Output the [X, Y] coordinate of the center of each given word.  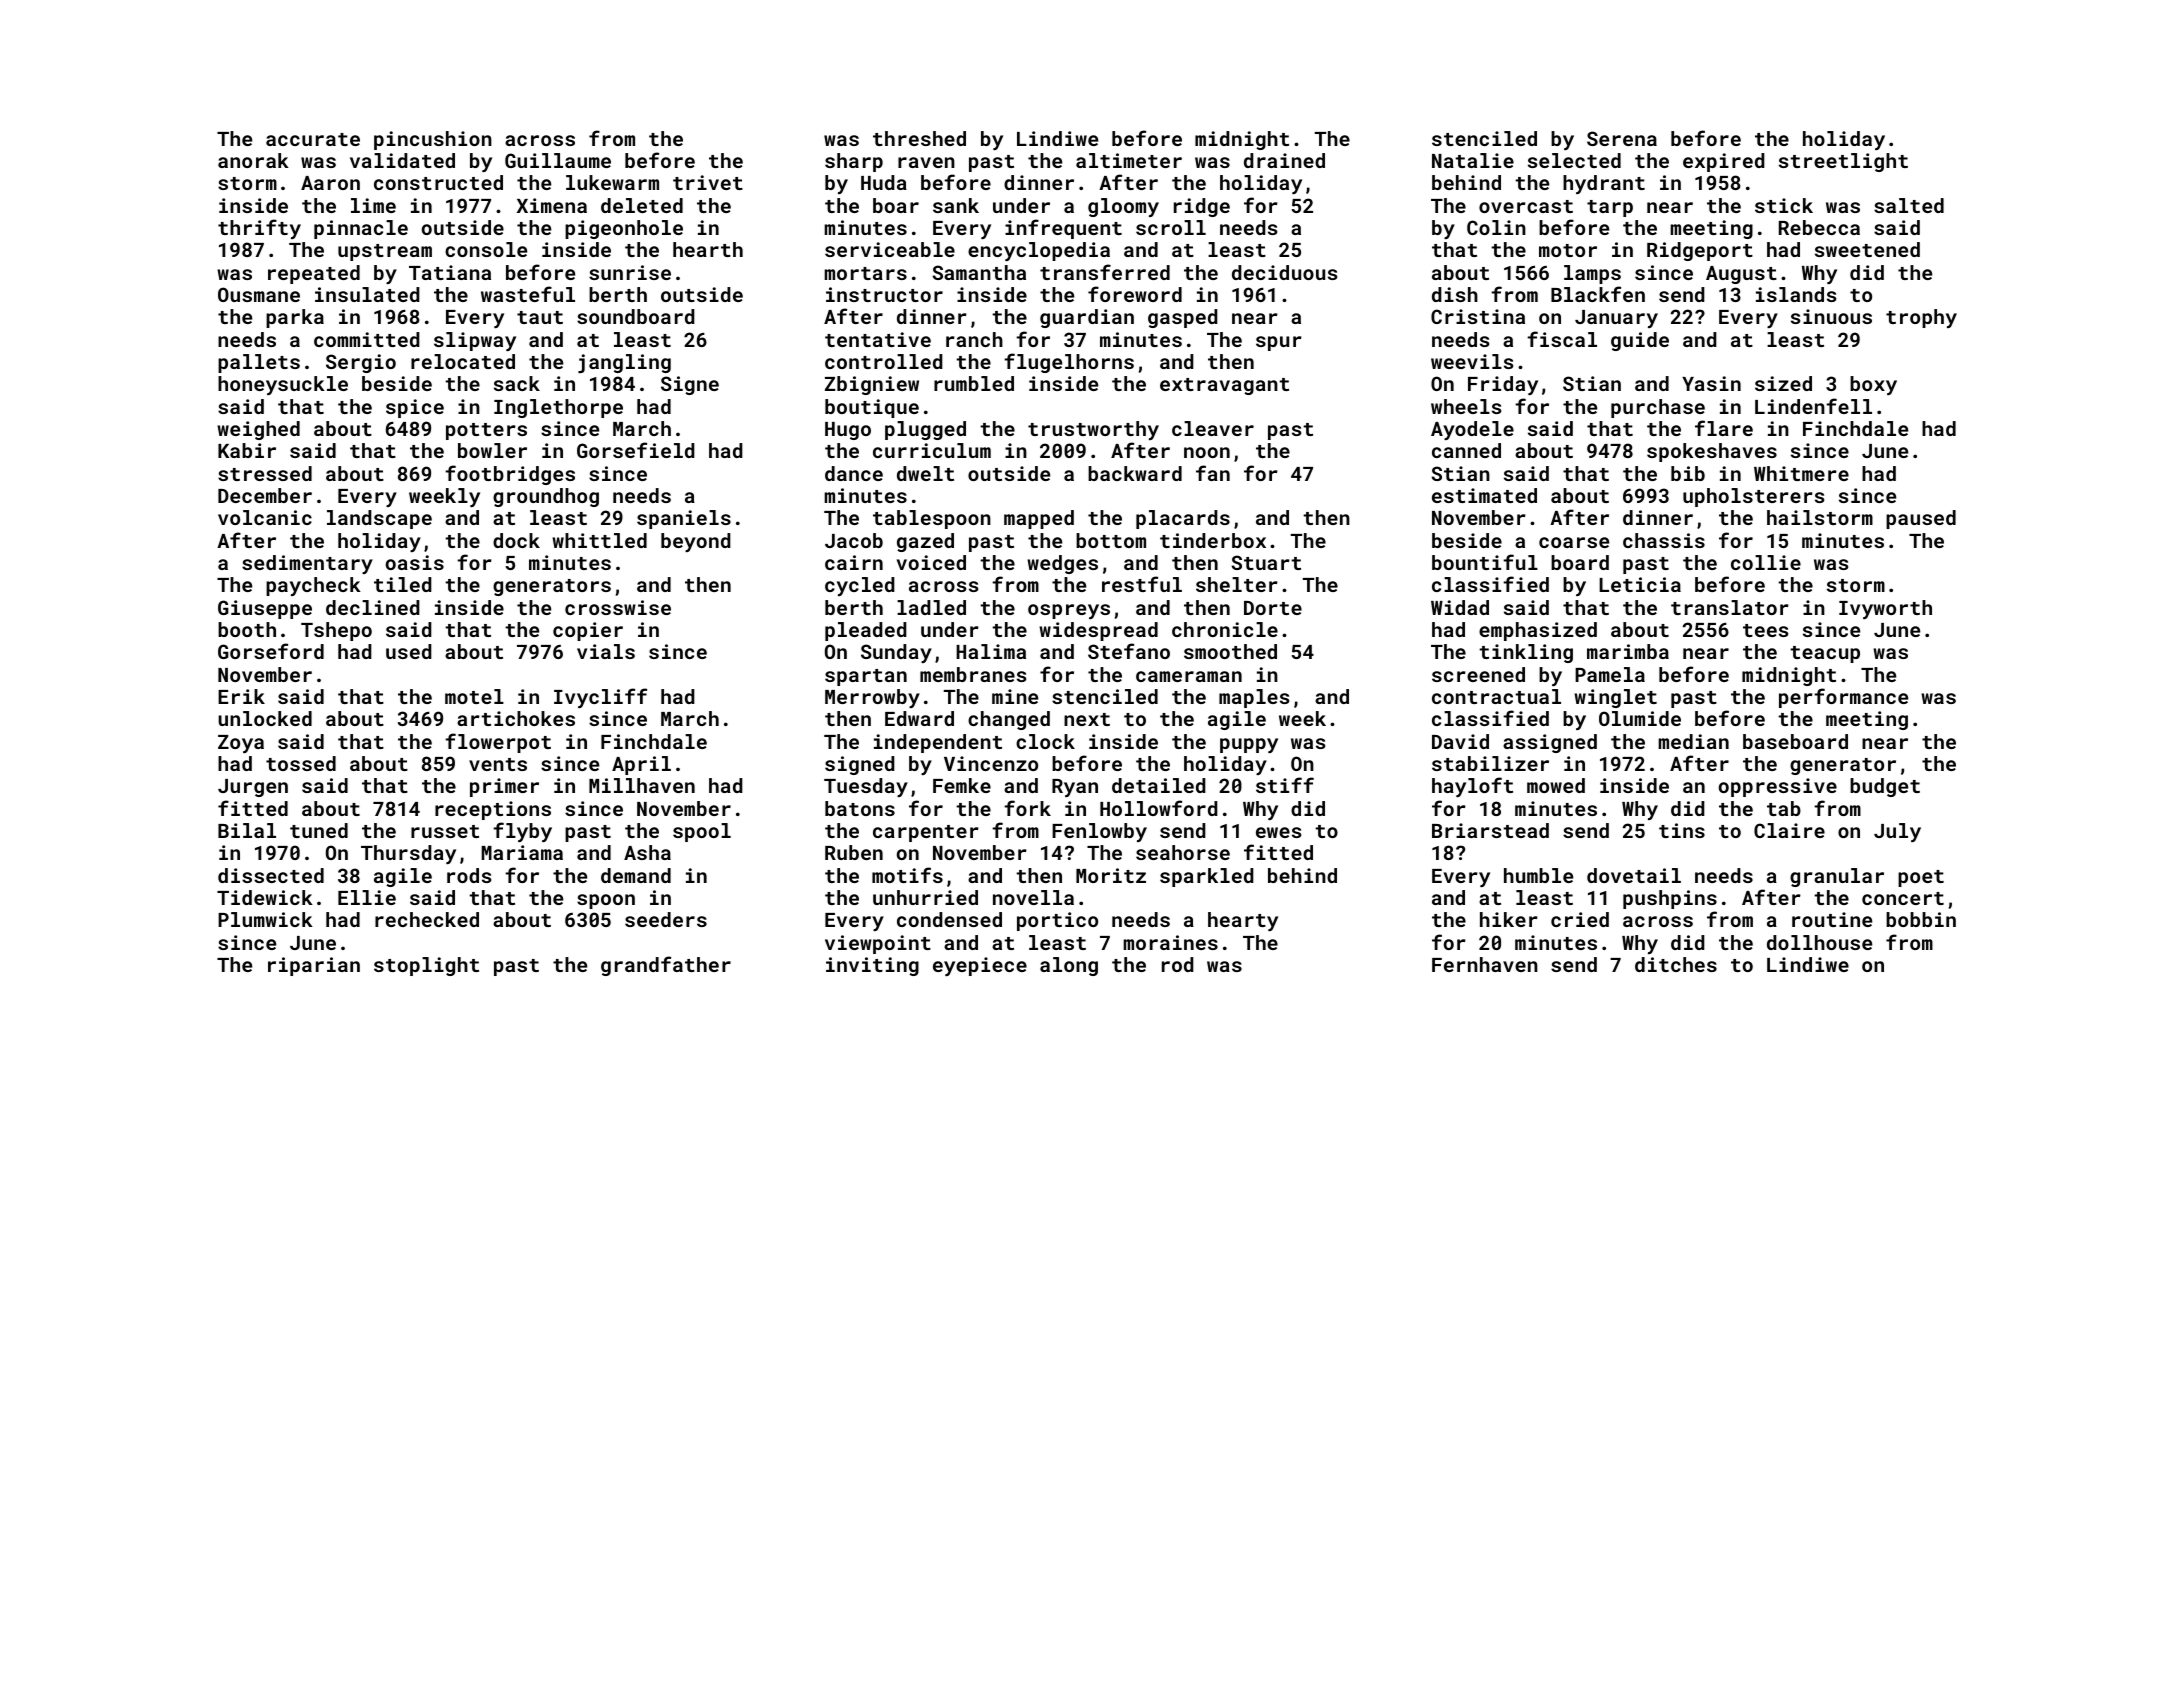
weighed [258, 430]
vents [498, 764]
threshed [919, 138]
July [1897, 832]
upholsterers [1753, 497]
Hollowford [1159, 808]
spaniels [684, 519]
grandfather [666, 966]
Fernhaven [1485, 964]
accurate [313, 139]
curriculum [932, 450]
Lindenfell [1813, 406]
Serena [1622, 138]
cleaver [1213, 428]
